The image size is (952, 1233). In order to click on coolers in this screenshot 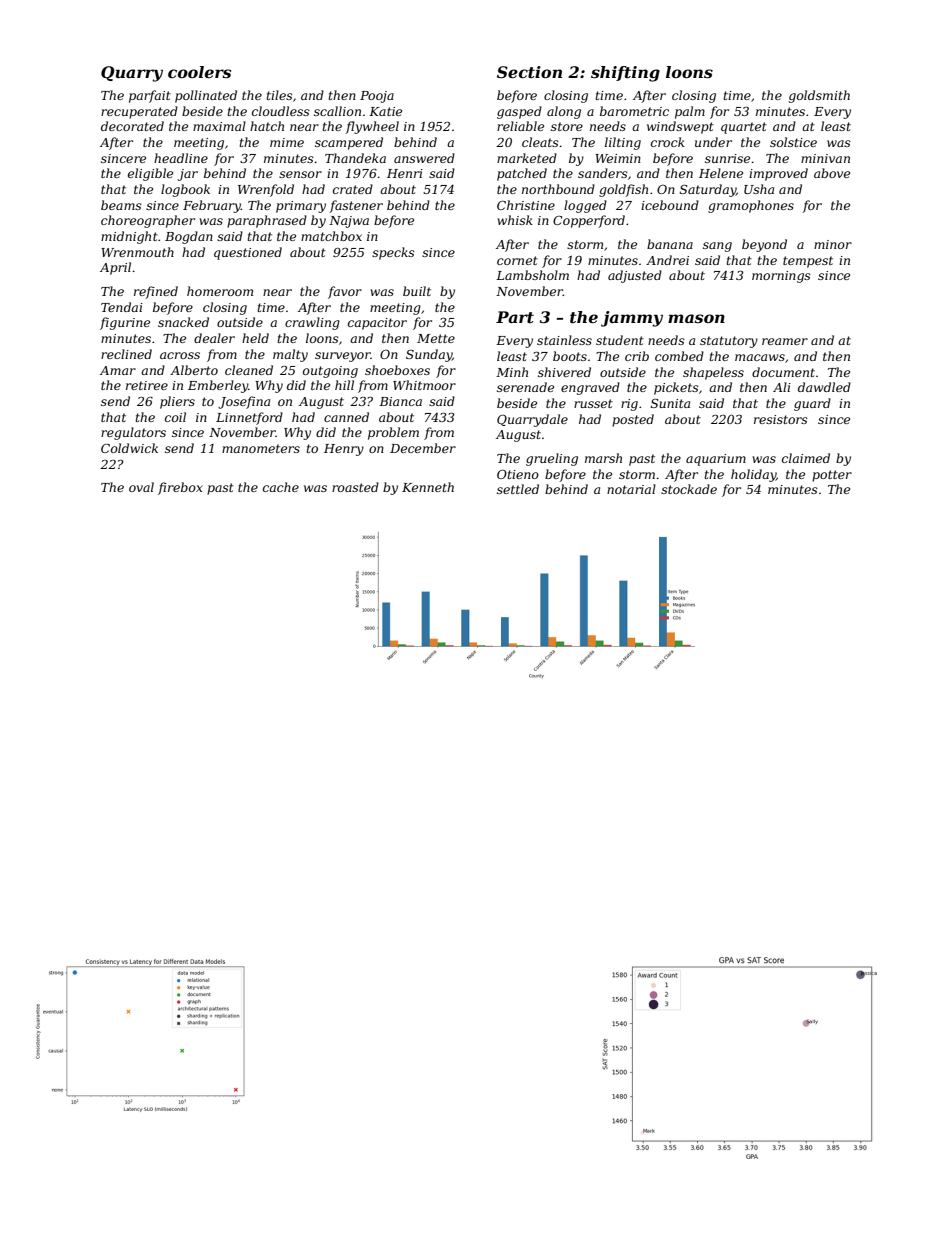, I will do `click(199, 72)`.
